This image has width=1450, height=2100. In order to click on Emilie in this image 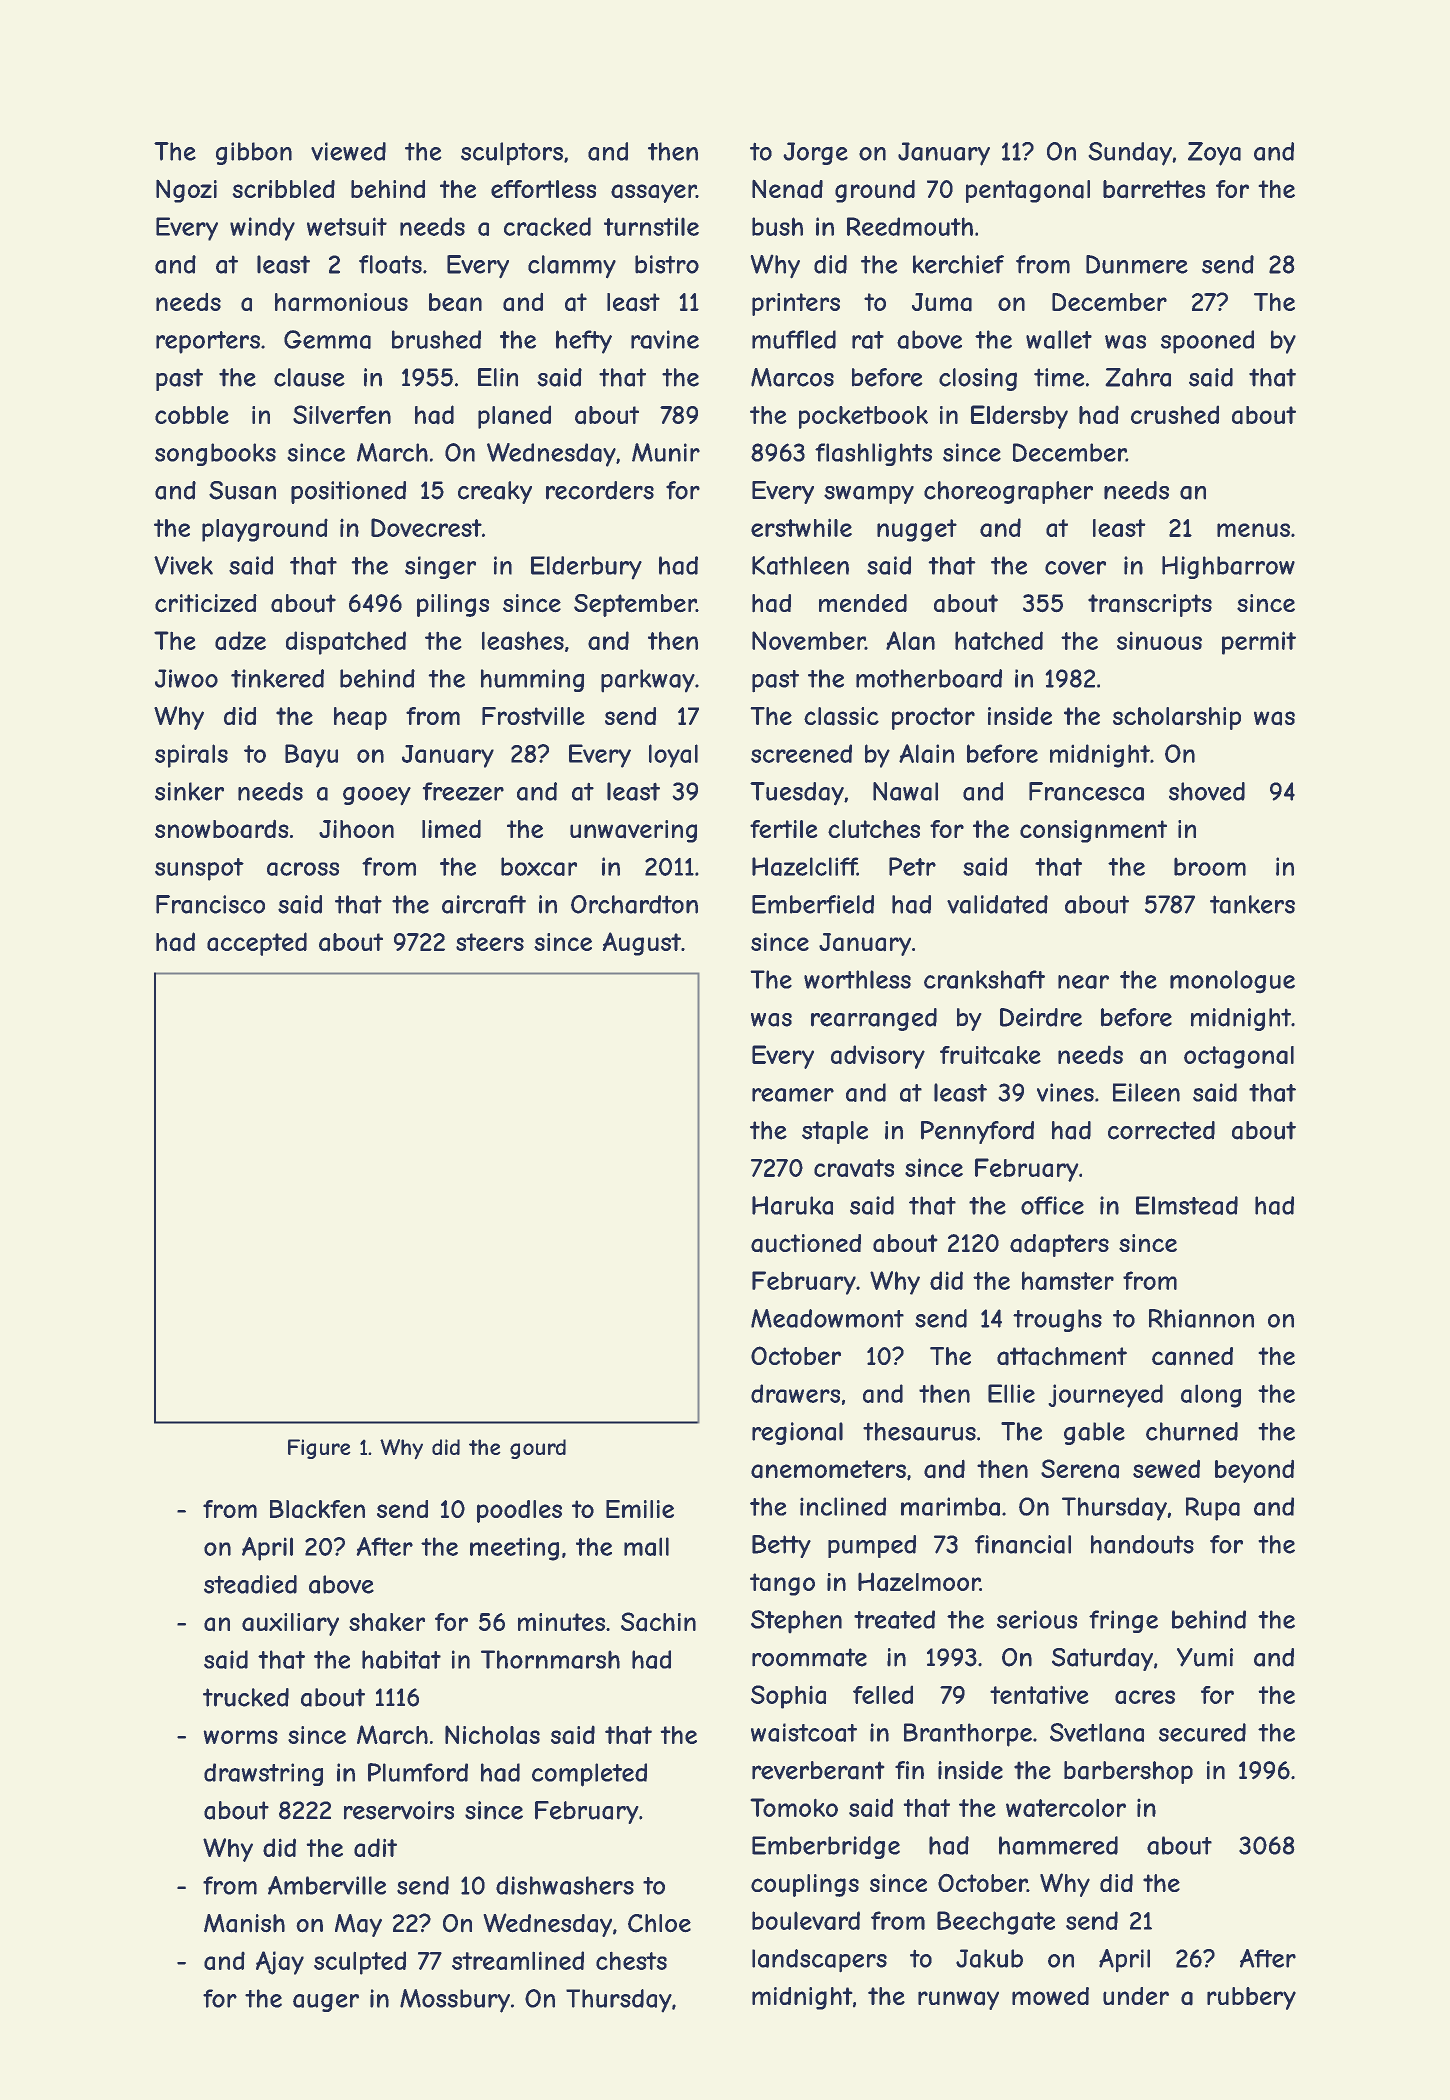, I will do `click(640, 1509)`.
